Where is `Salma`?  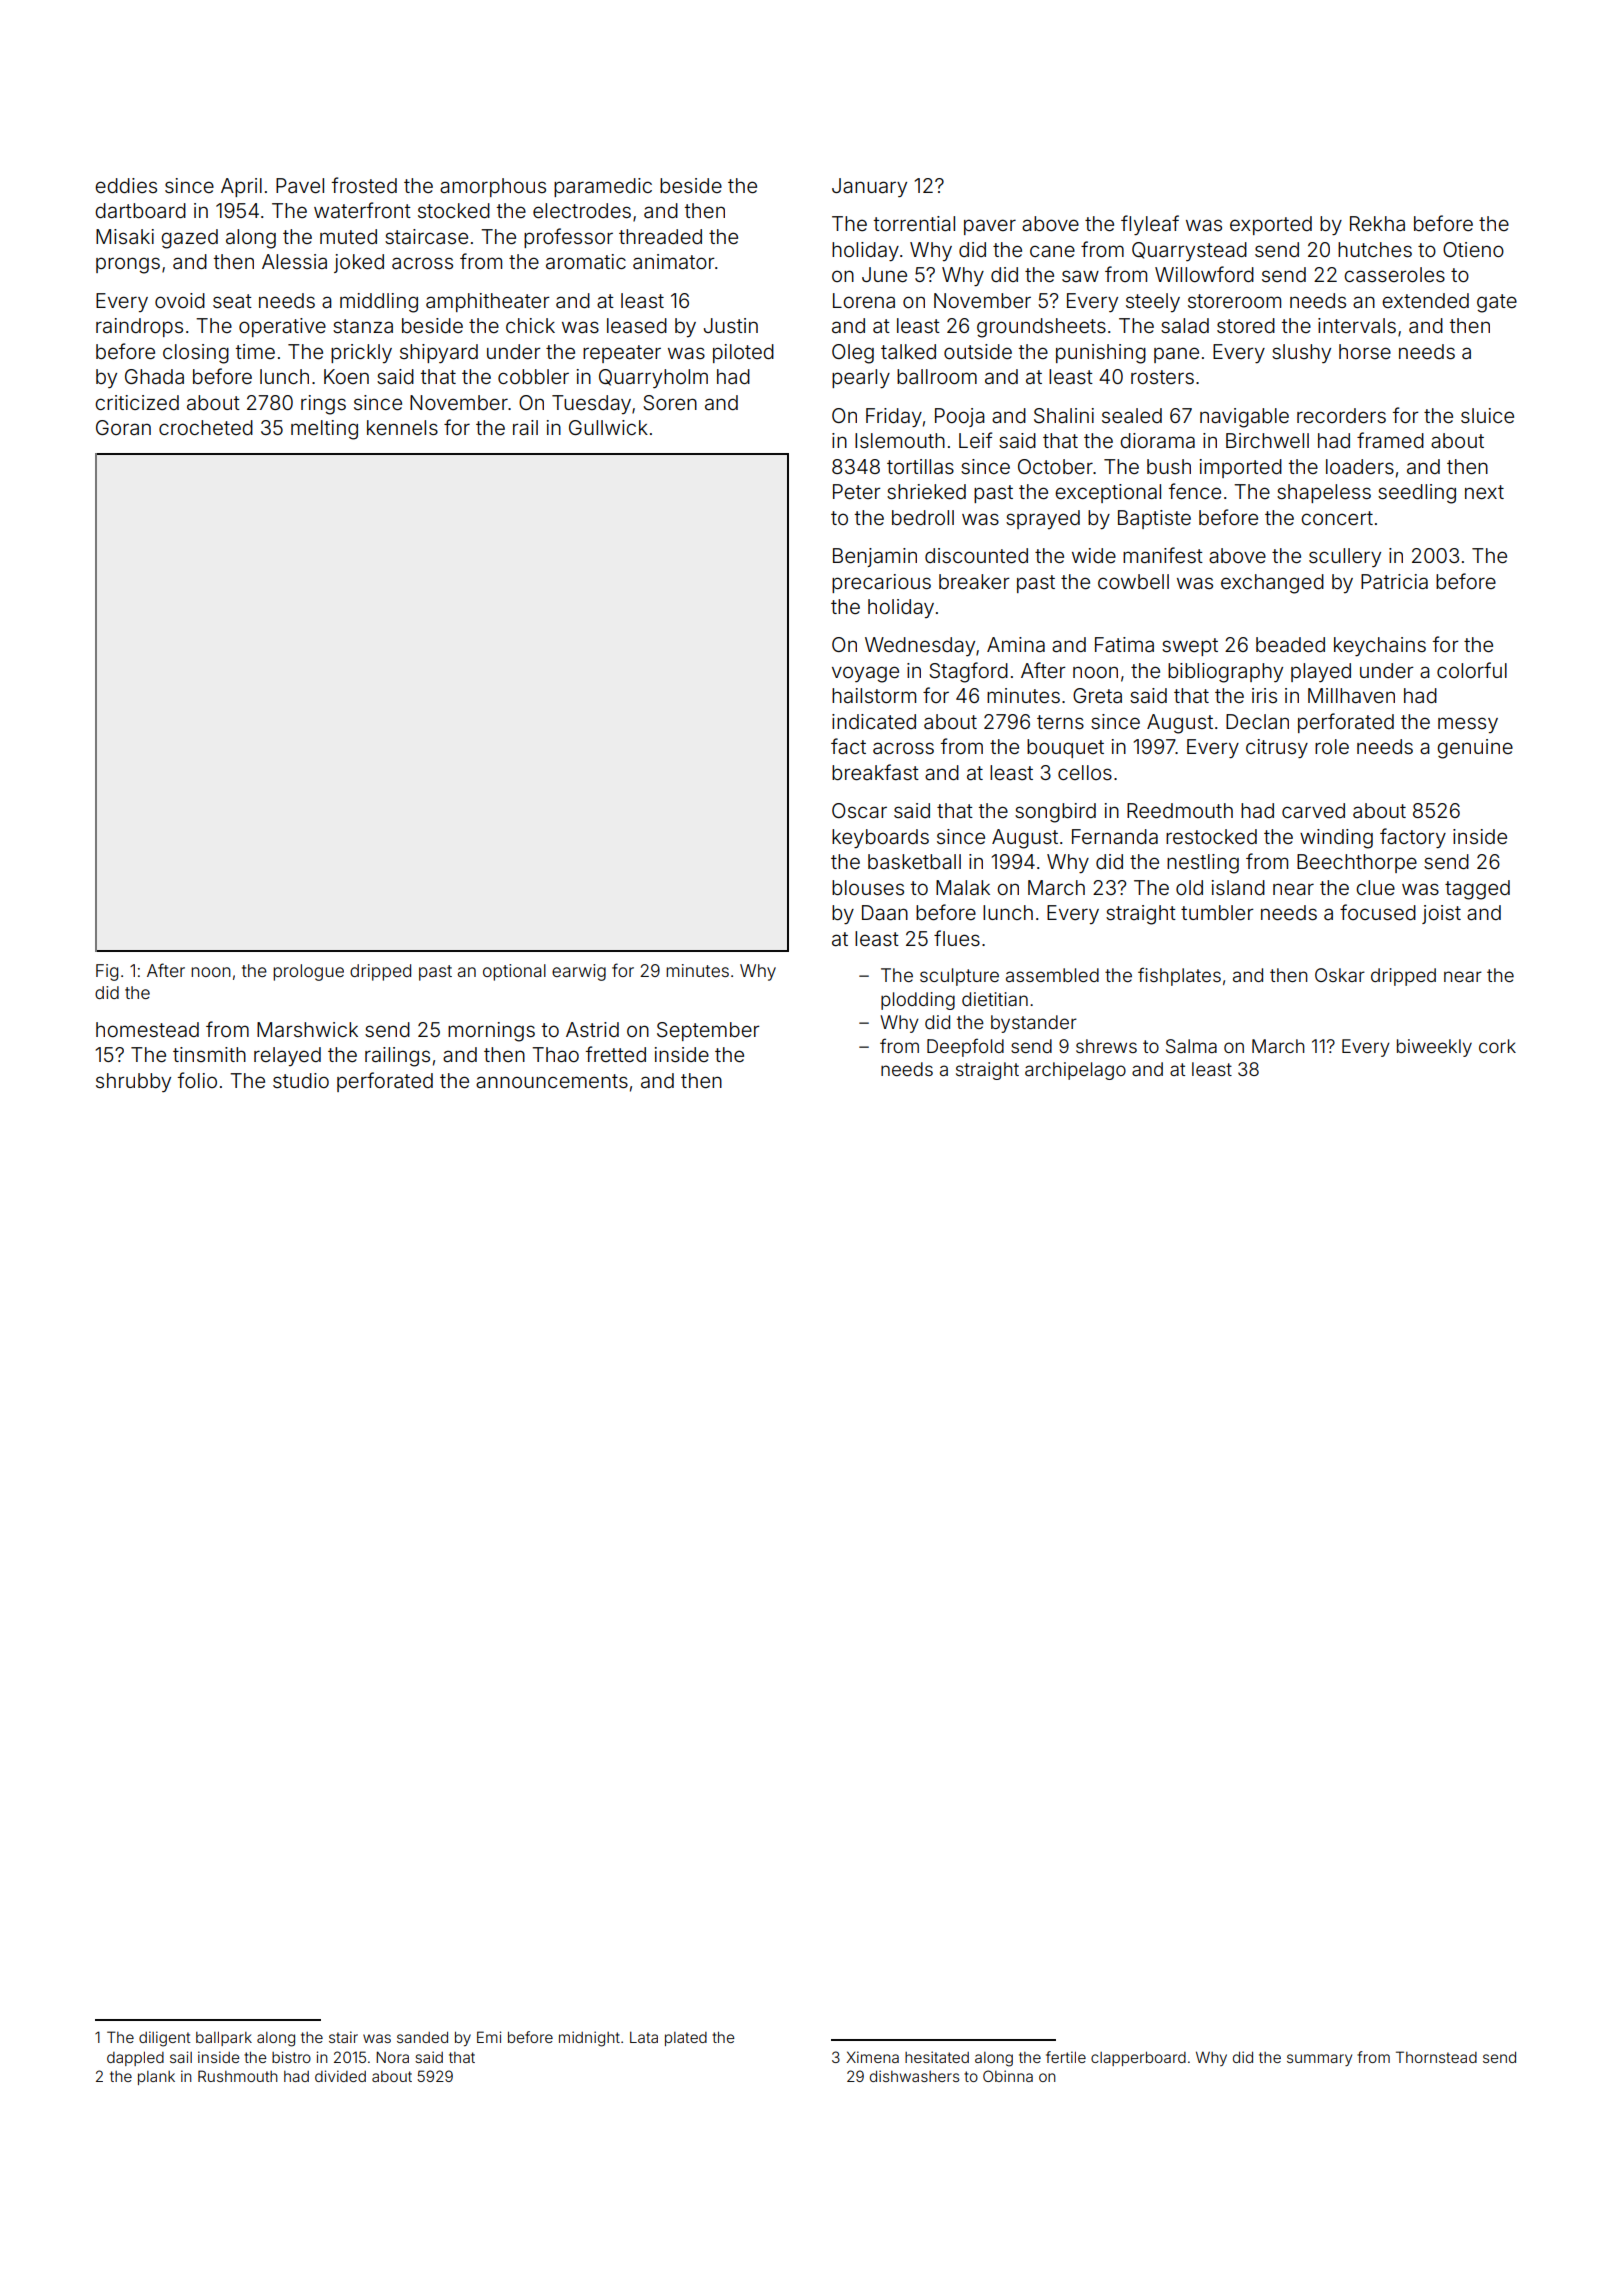
Salma is located at coordinates (1191, 1046).
